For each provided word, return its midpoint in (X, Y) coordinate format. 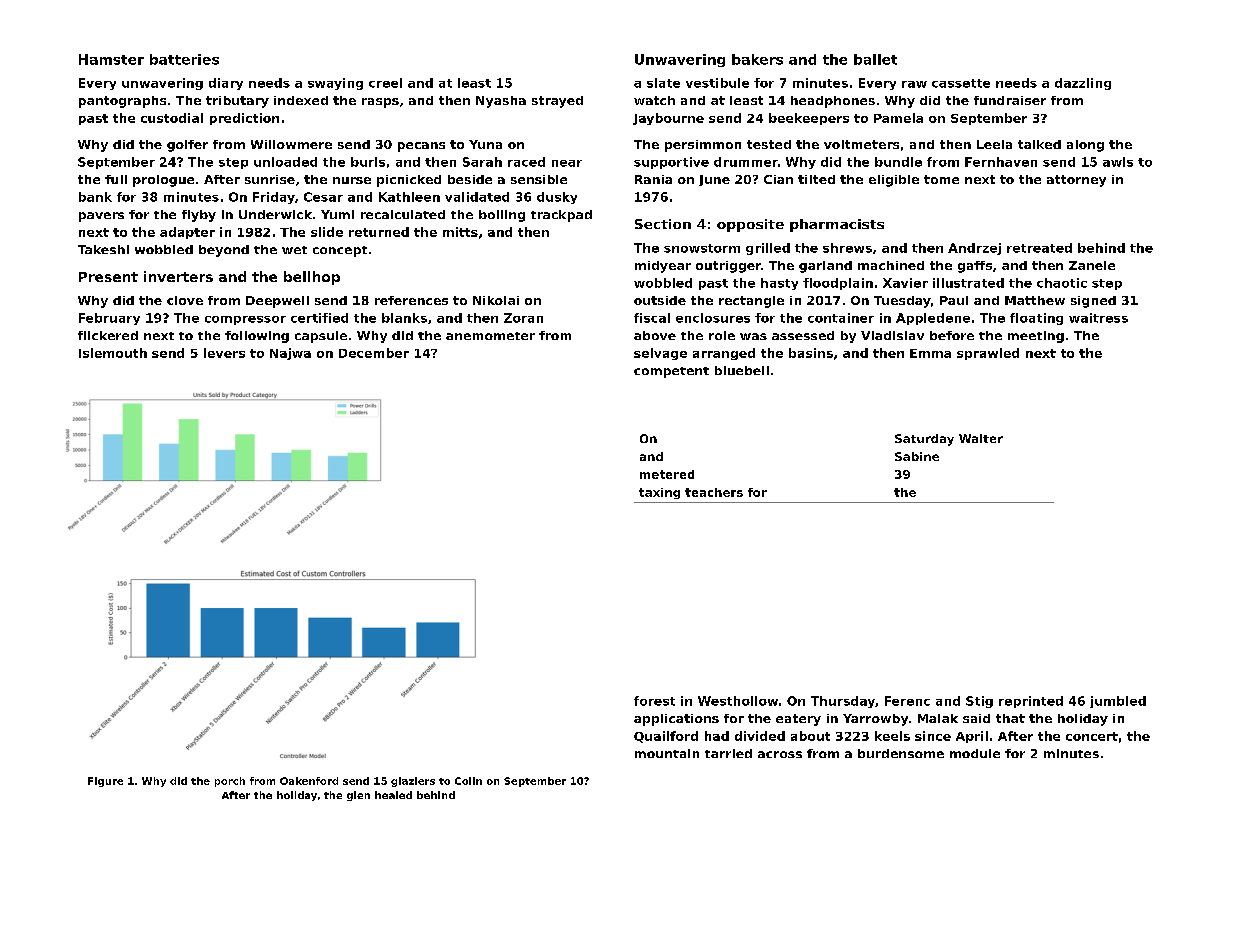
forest (654, 701)
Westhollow (738, 701)
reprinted (1031, 702)
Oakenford (309, 781)
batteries (184, 59)
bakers (757, 59)
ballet (875, 59)
